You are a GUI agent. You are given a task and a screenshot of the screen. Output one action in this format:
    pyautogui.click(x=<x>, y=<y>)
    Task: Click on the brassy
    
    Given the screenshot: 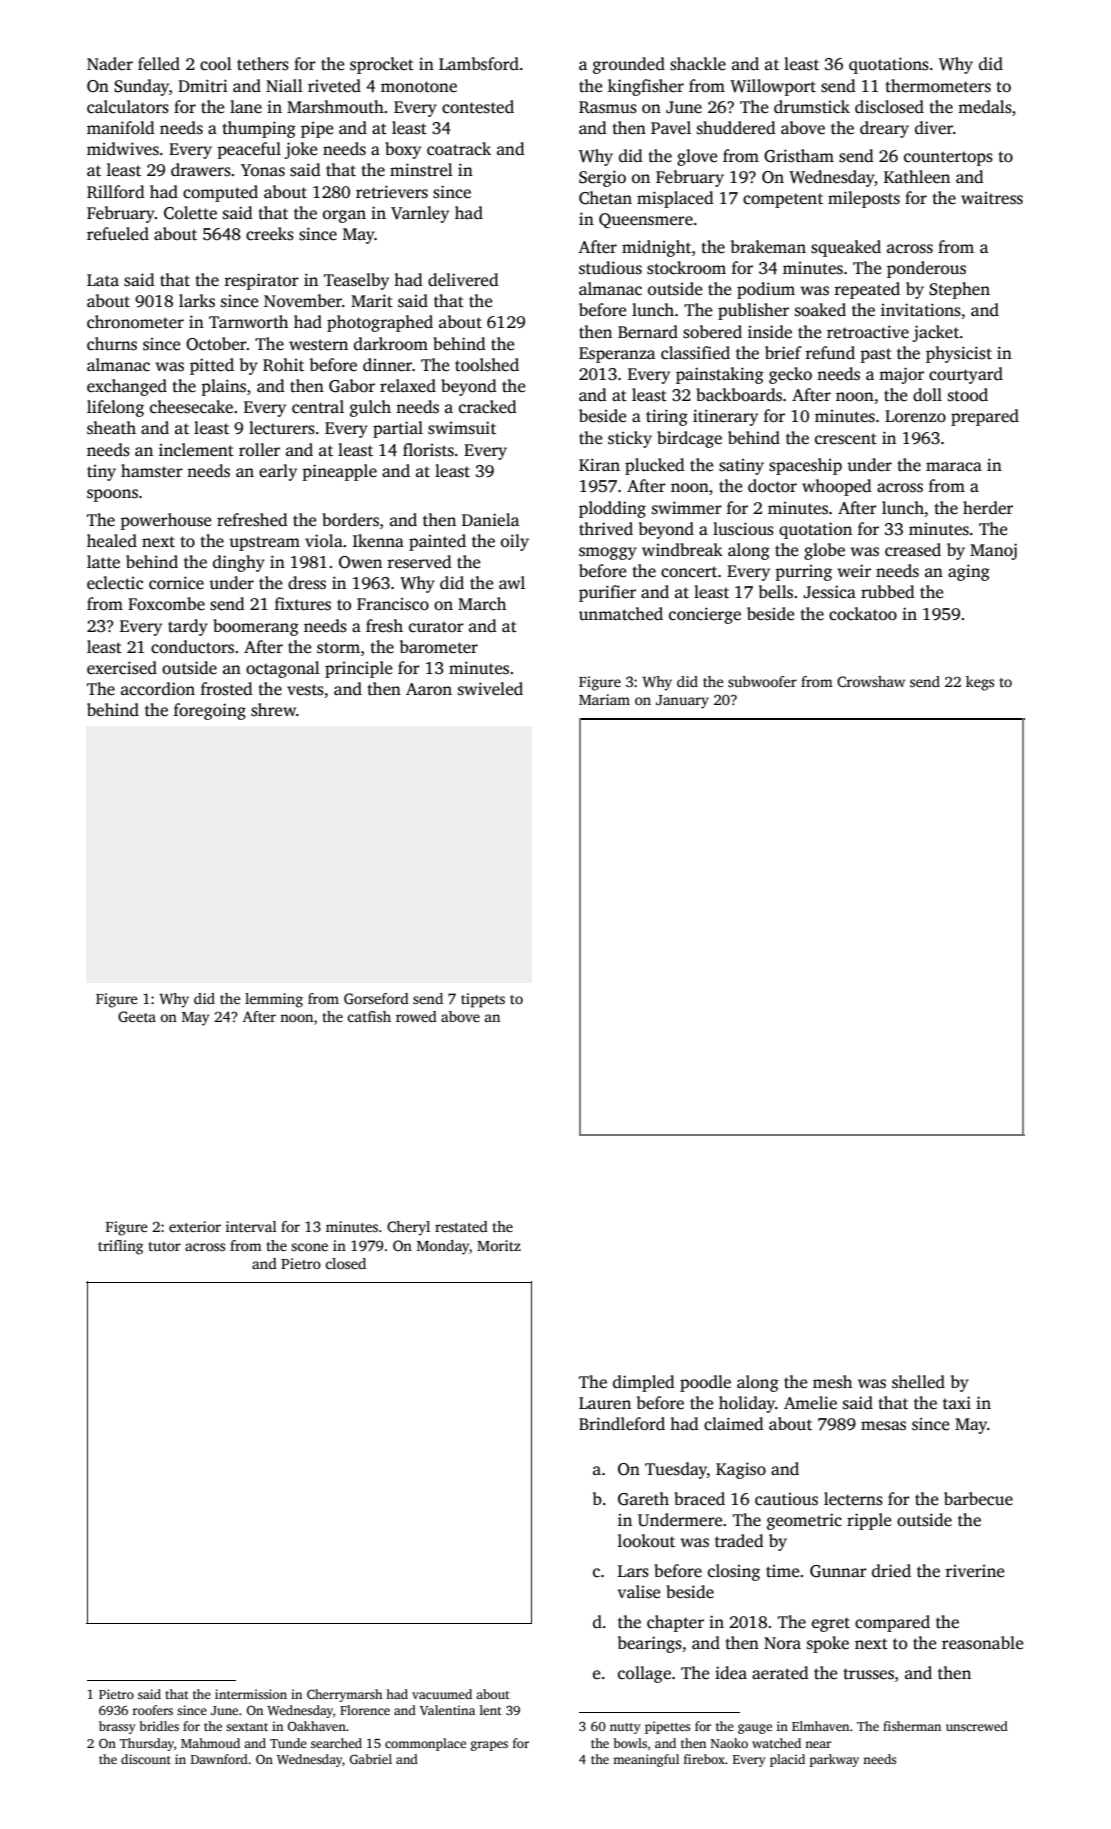 What is the action you would take?
    pyautogui.click(x=117, y=1727)
